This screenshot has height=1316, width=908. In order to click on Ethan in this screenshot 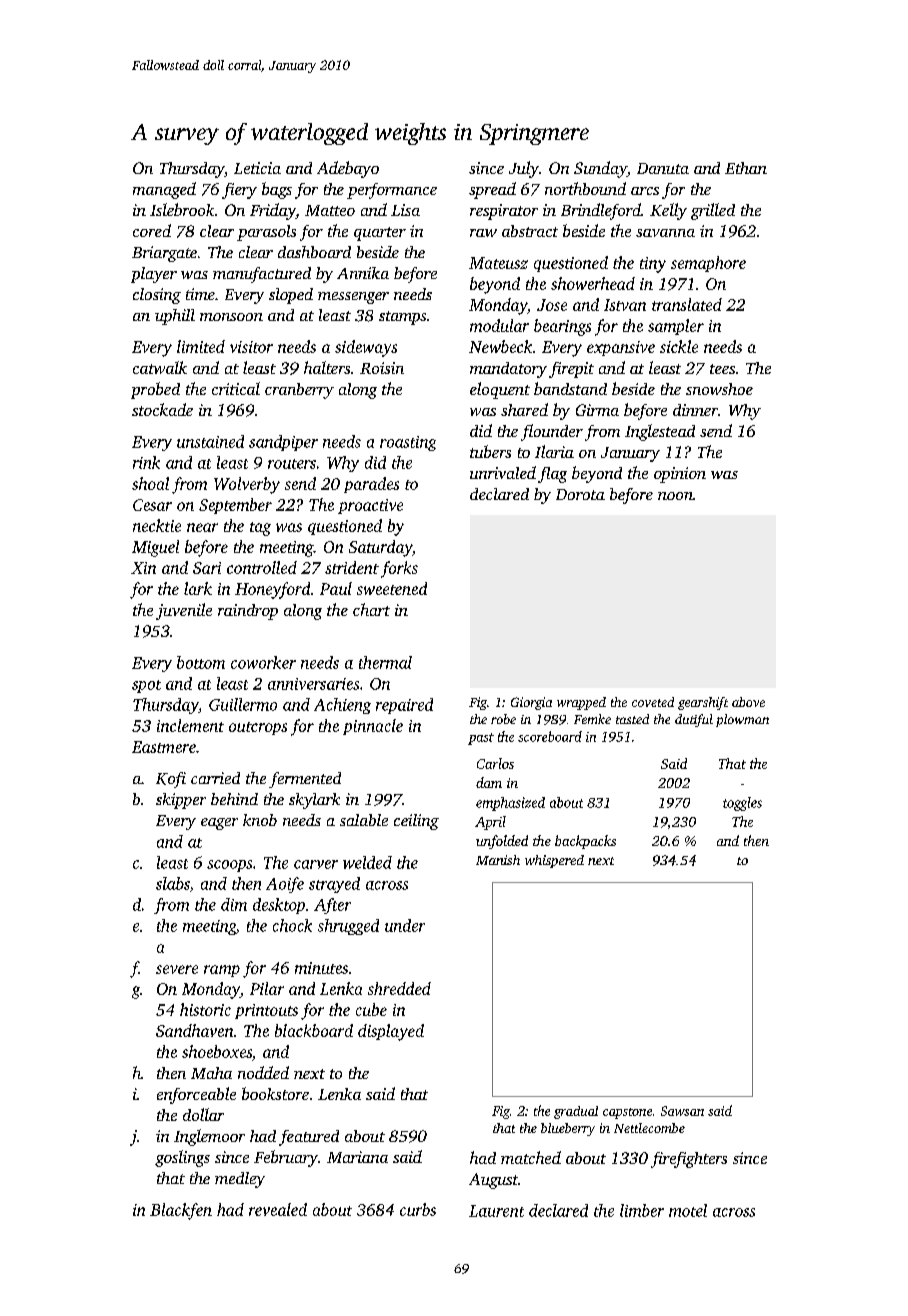, I will do `click(746, 168)`.
